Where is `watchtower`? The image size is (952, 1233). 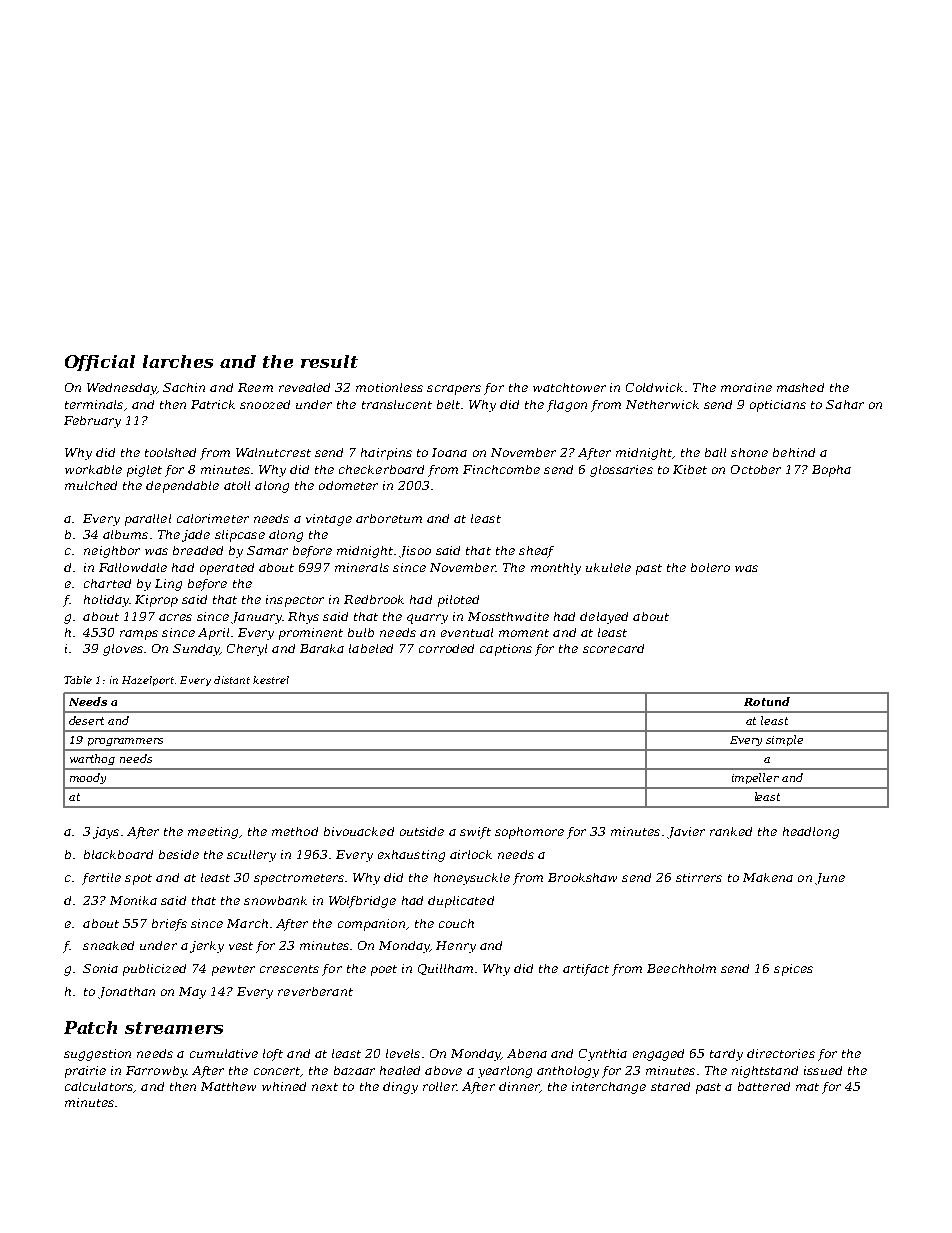 watchtower is located at coordinates (569, 387).
